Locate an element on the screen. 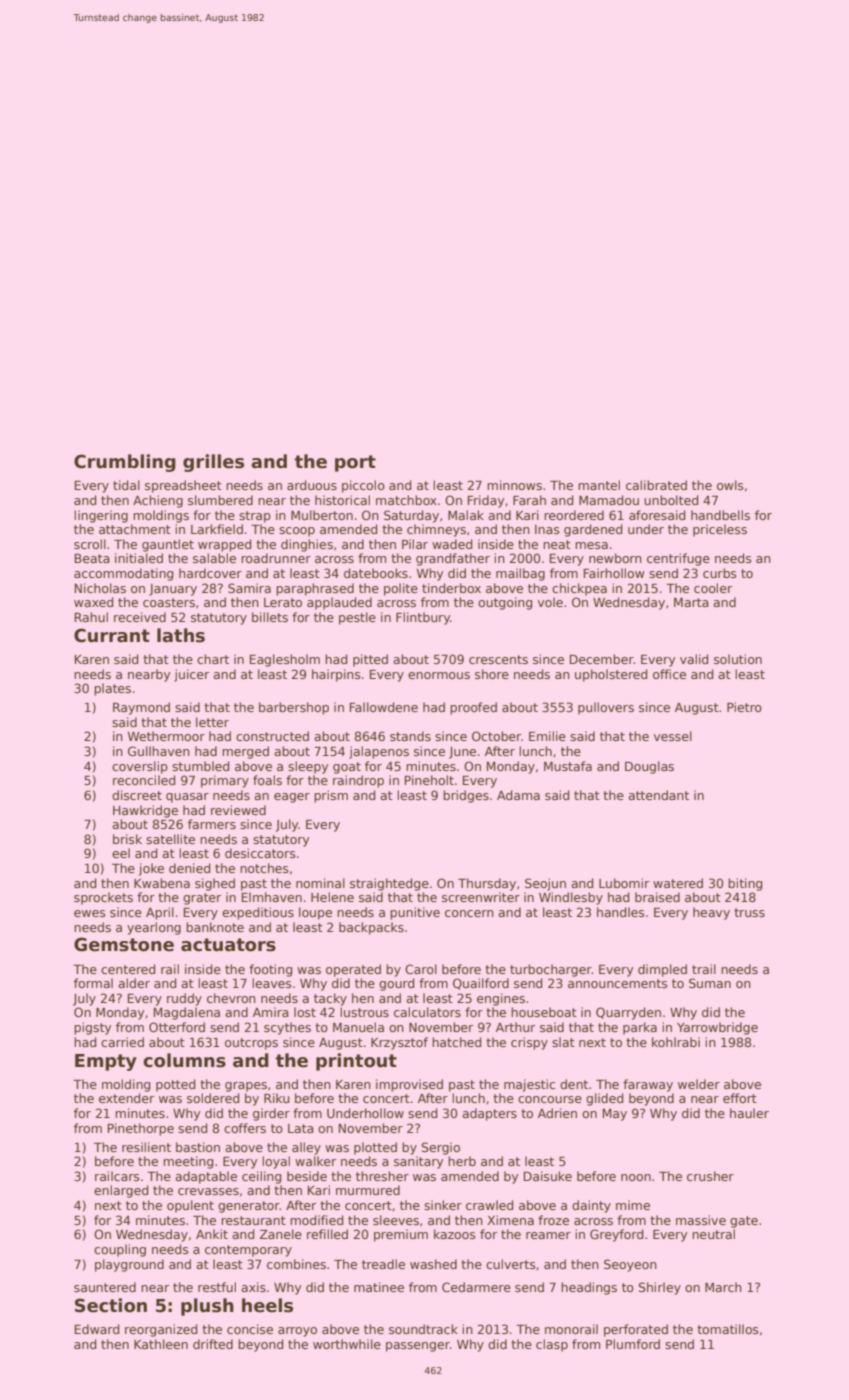  Carol is located at coordinates (421, 969).
